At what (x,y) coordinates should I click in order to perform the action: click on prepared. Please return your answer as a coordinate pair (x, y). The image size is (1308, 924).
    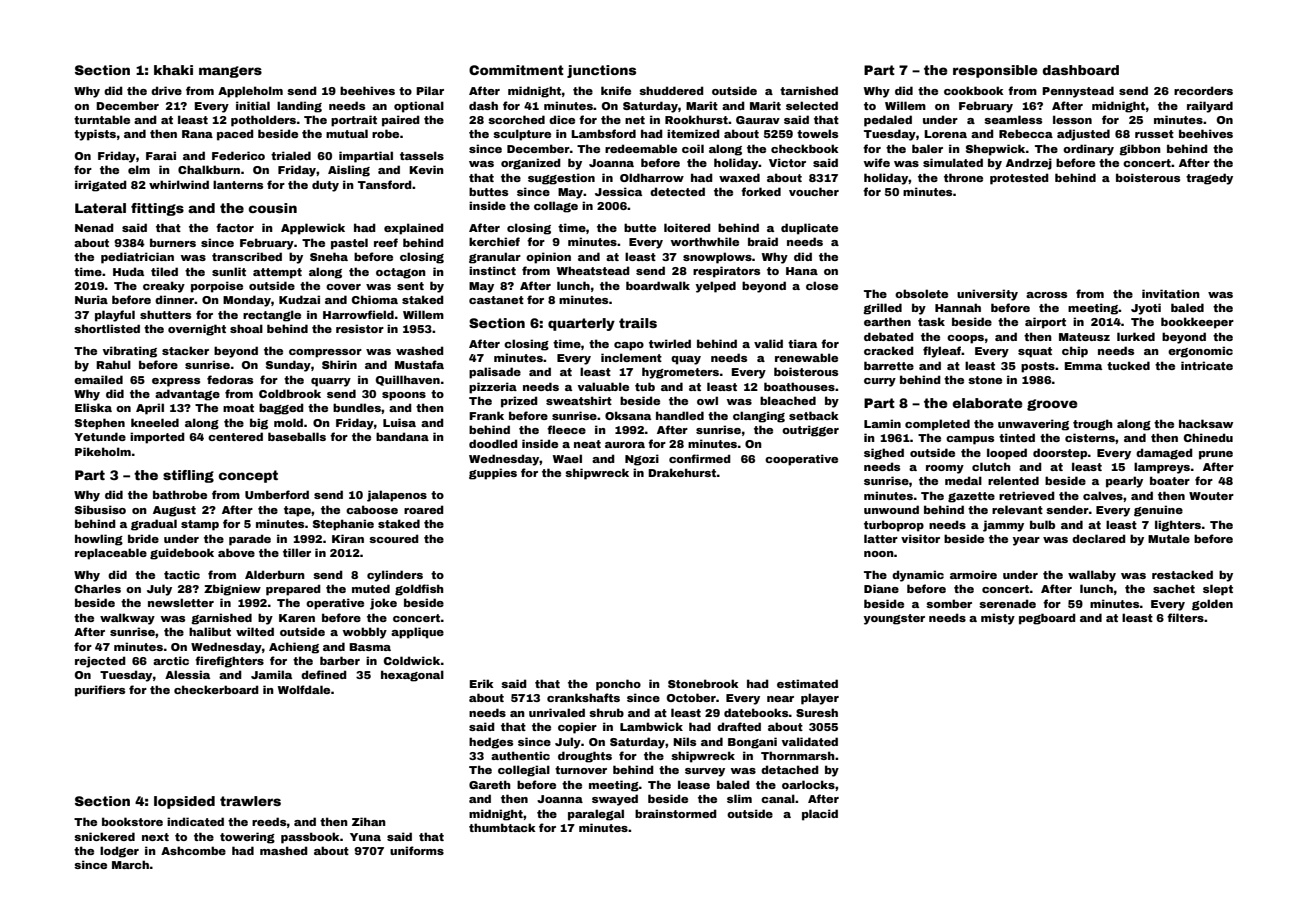
    Looking at the image, I should click on (293, 590).
